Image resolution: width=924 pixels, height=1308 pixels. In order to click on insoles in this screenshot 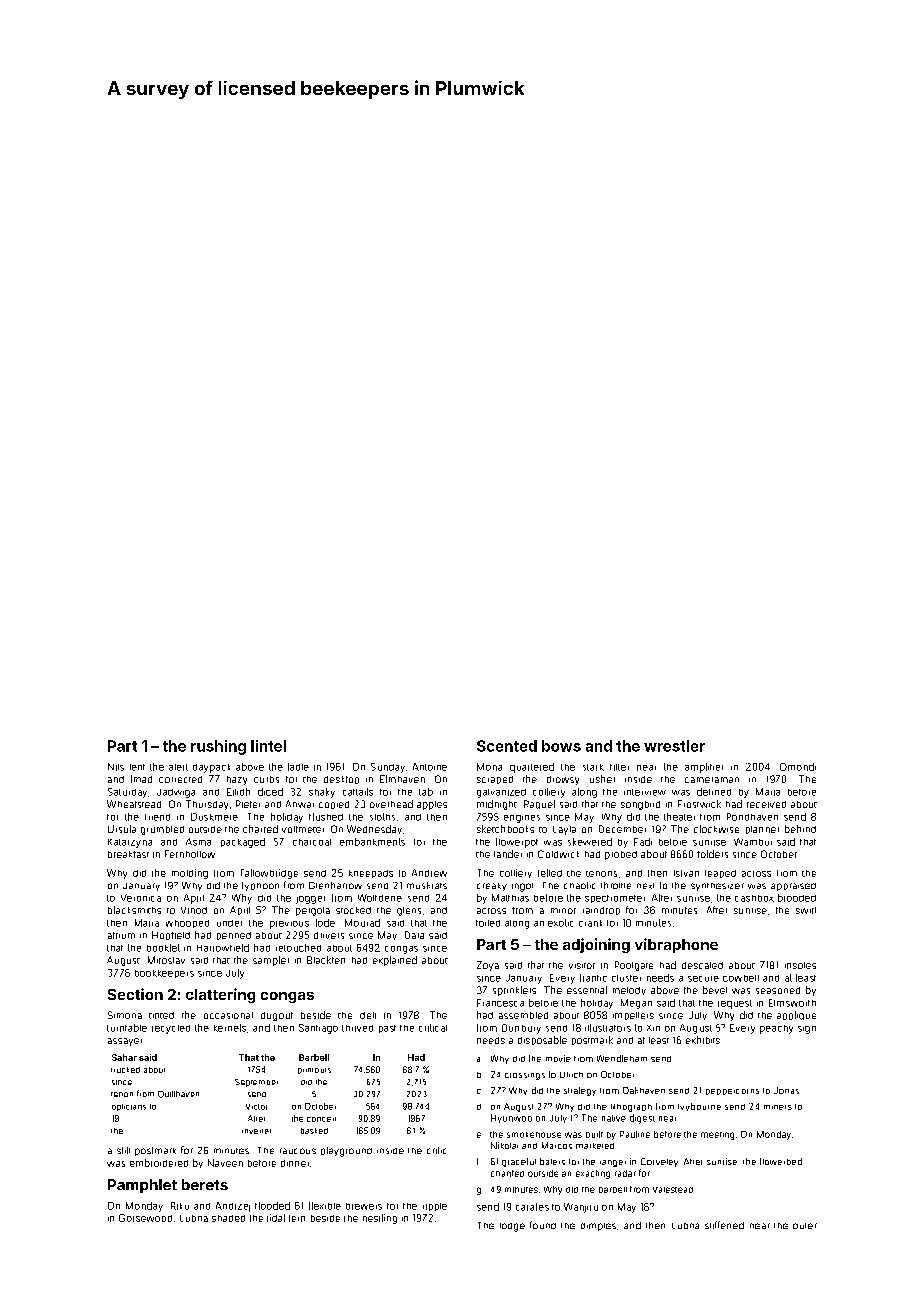, I will do `click(800, 965)`.
